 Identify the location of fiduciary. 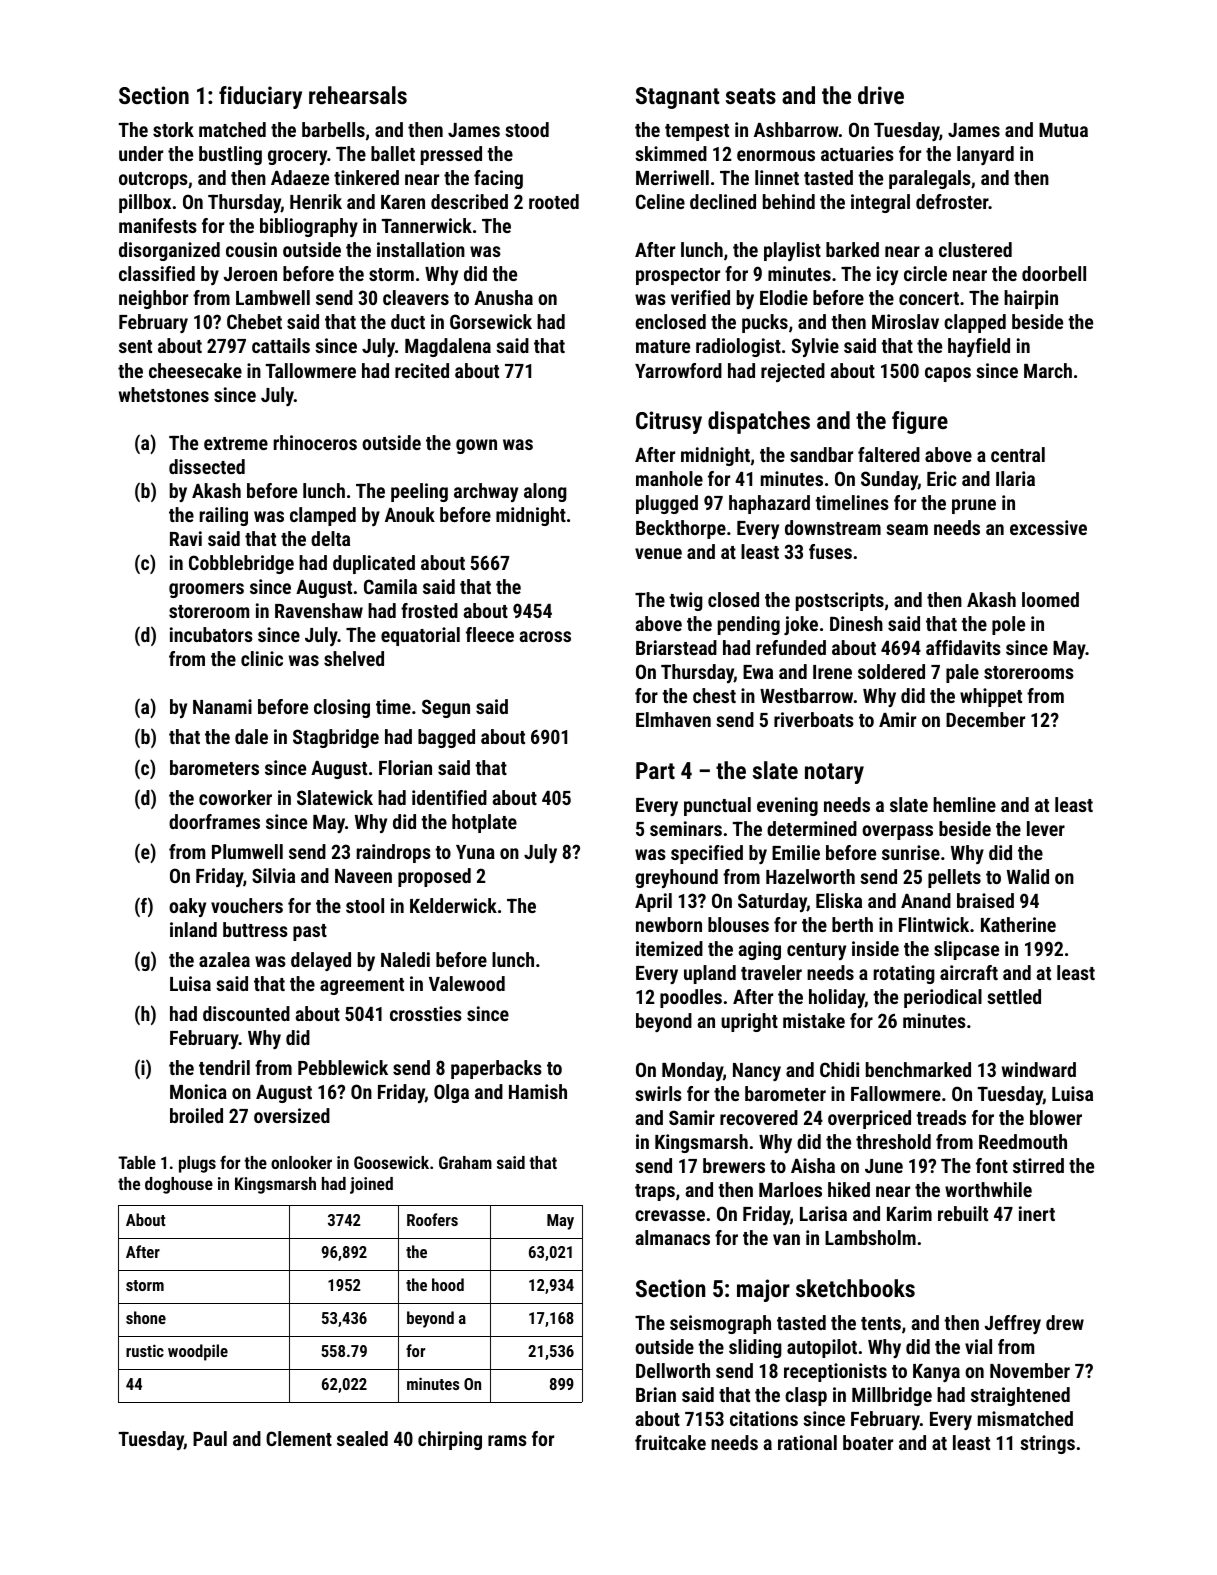
(260, 97).
